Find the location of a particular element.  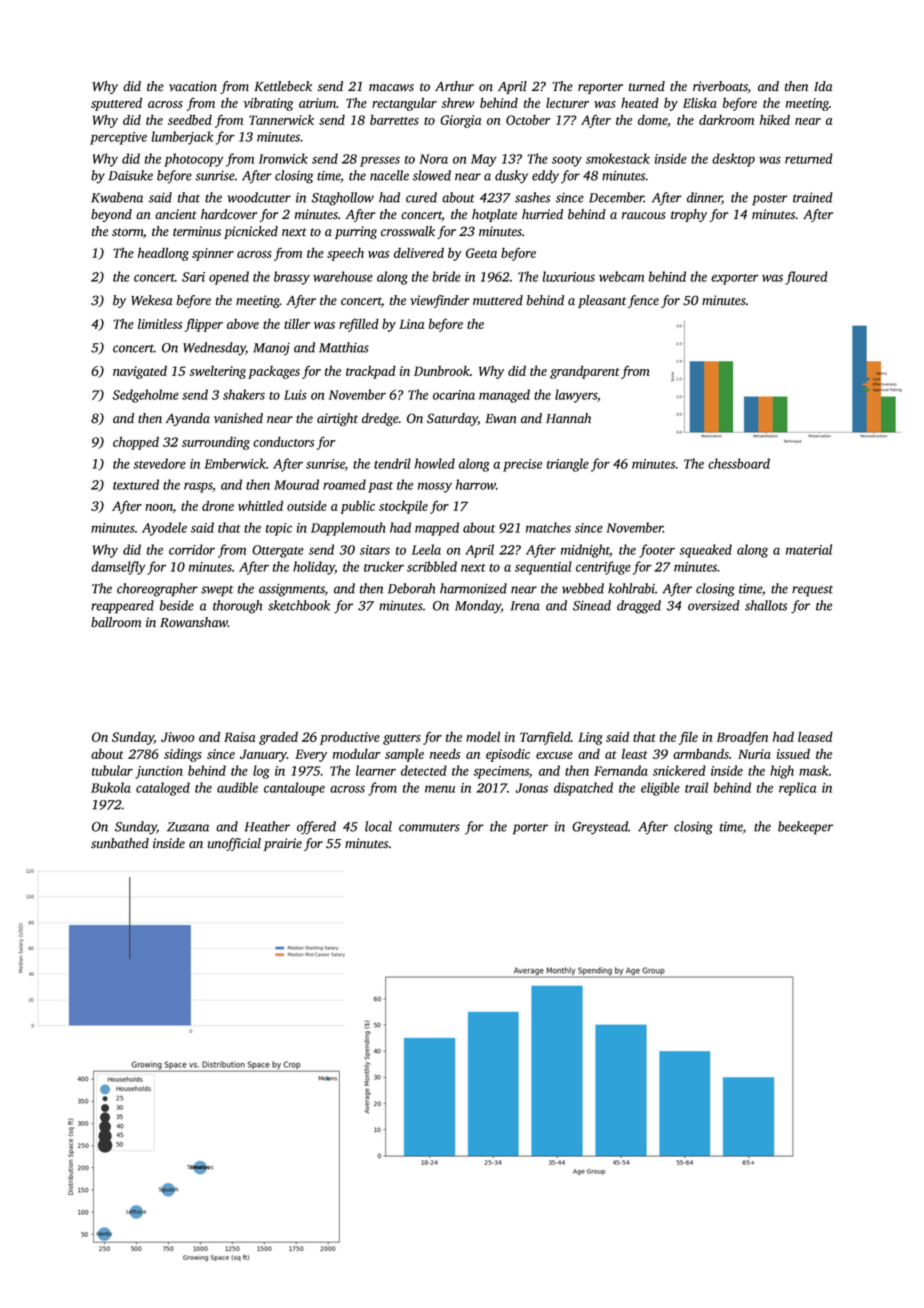

eddy is located at coordinates (545, 177).
